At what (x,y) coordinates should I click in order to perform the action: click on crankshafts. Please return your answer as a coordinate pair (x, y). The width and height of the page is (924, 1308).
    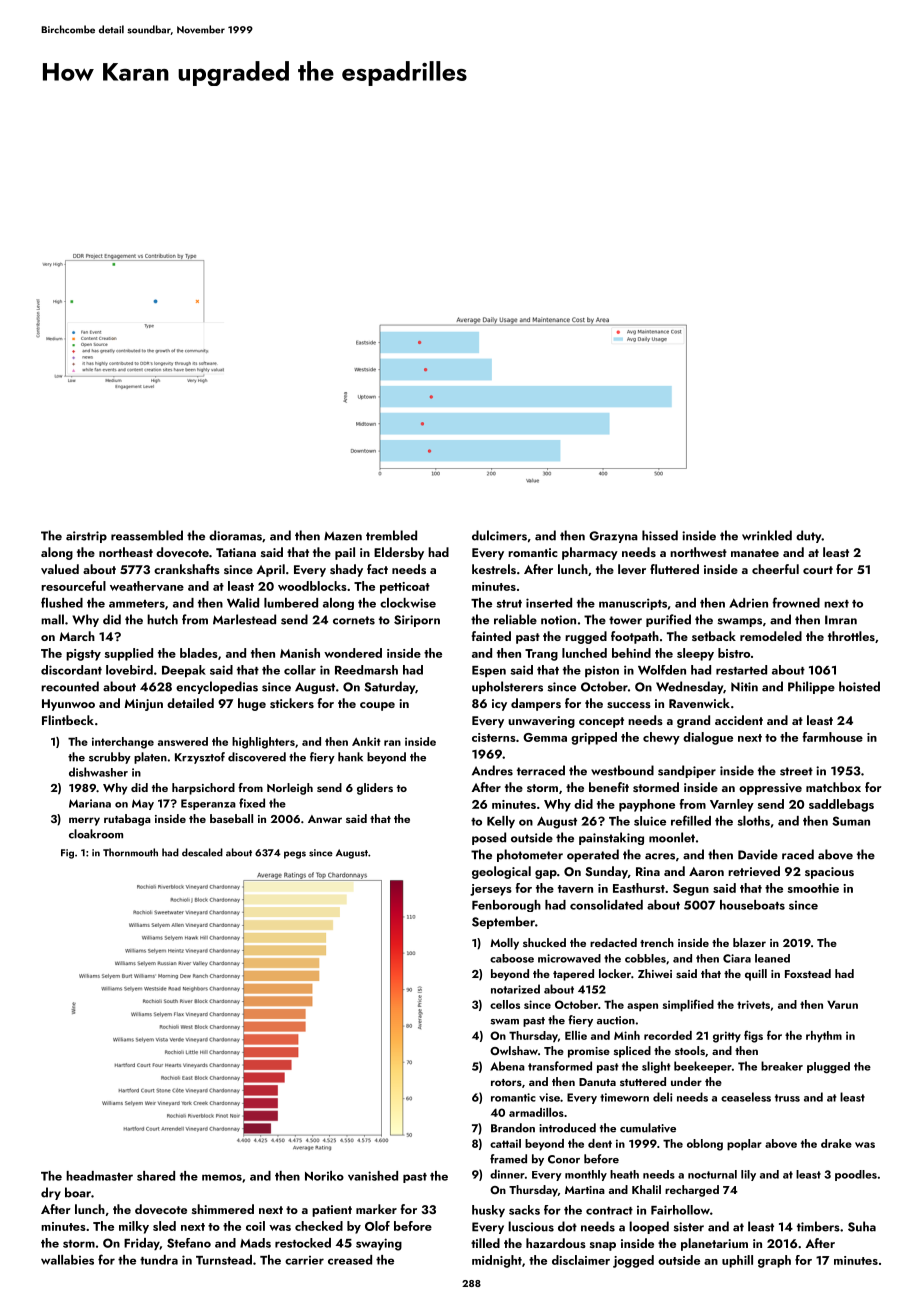
    Looking at the image, I should click on (187, 569).
